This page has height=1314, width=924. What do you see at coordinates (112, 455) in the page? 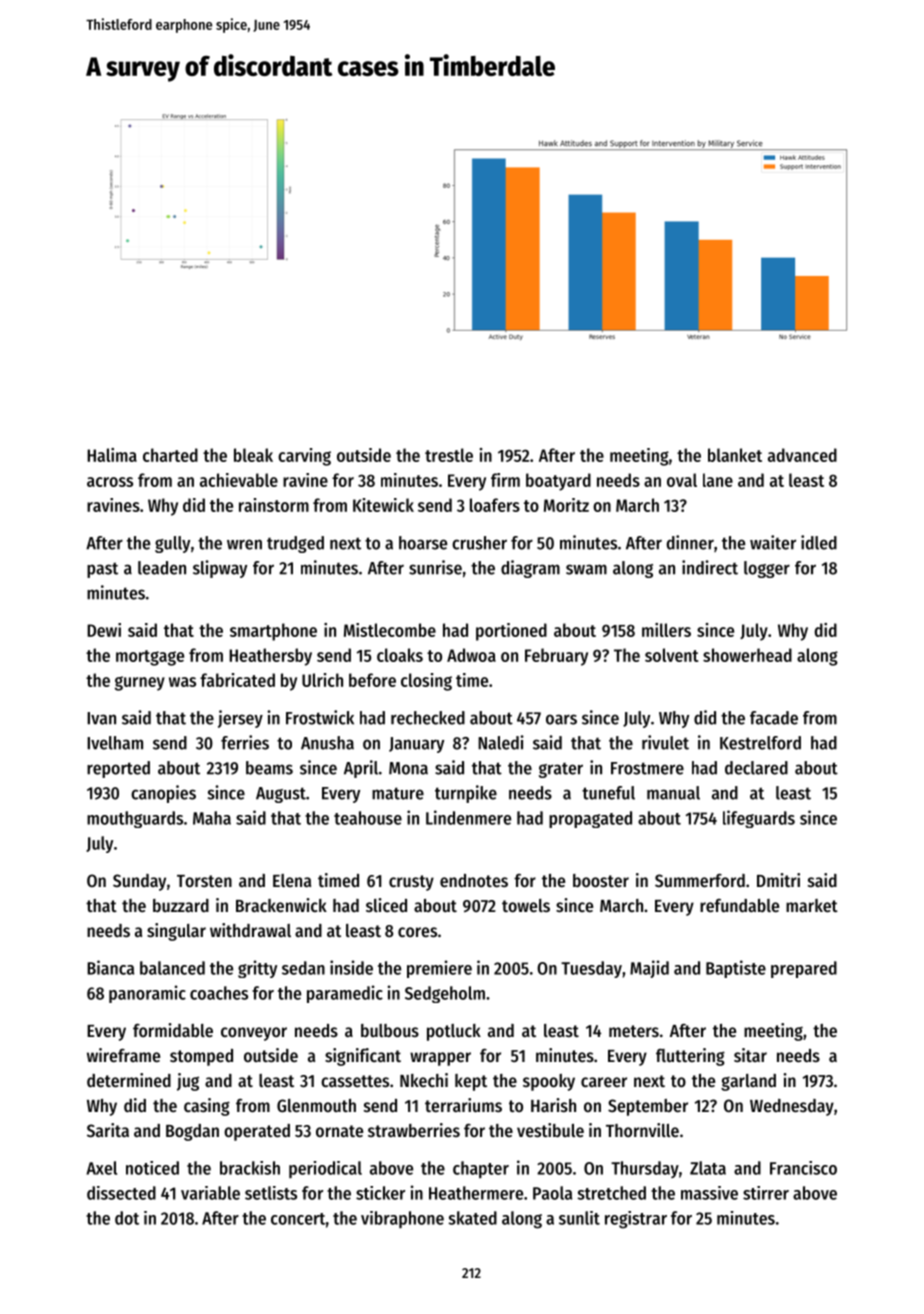
I see `Halima` at bounding box center [112, 455].
